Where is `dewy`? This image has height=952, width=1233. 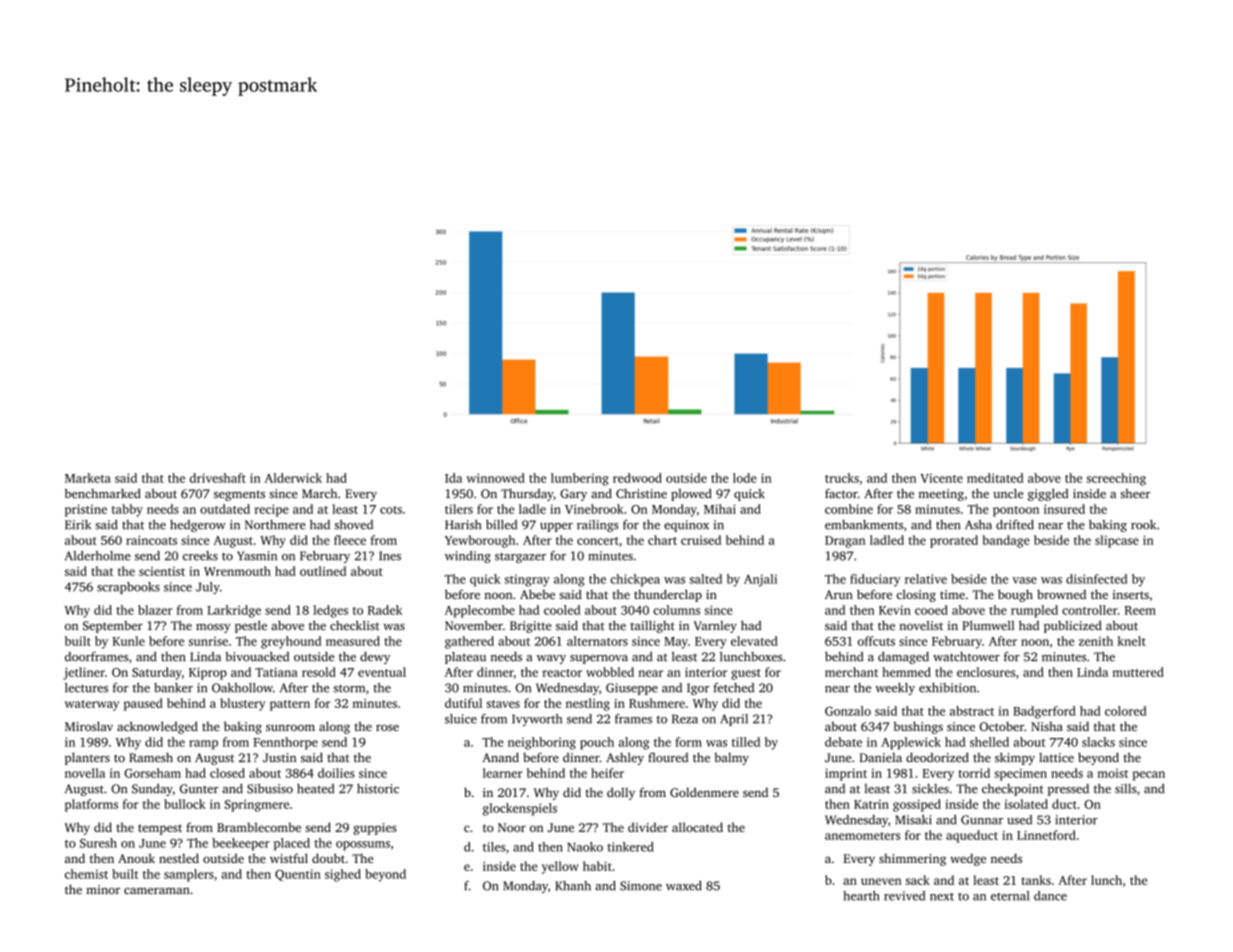 dewy is located at coordinates (375, 658).
